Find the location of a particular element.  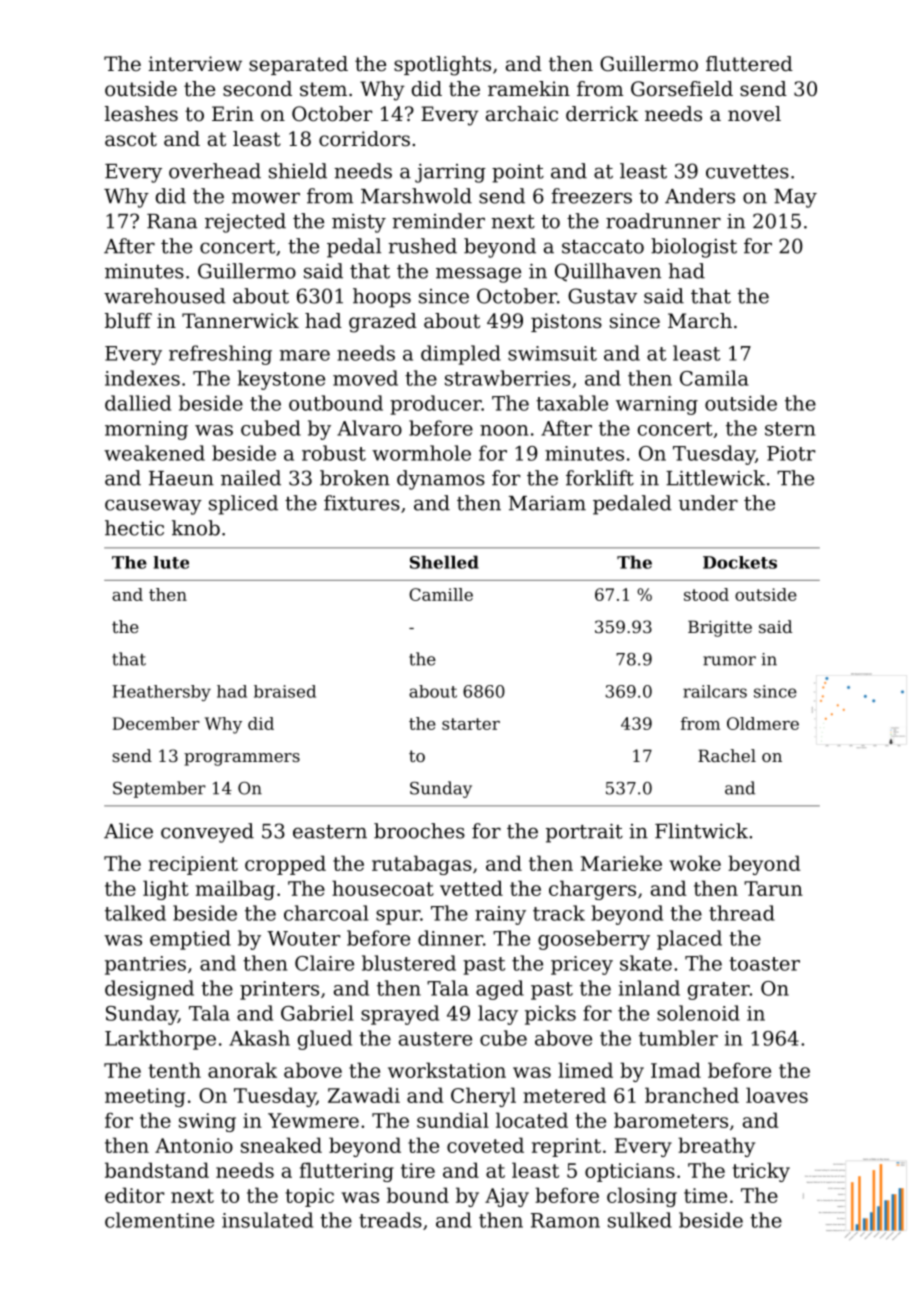

fluttered is located at coordinates (749, 64).
